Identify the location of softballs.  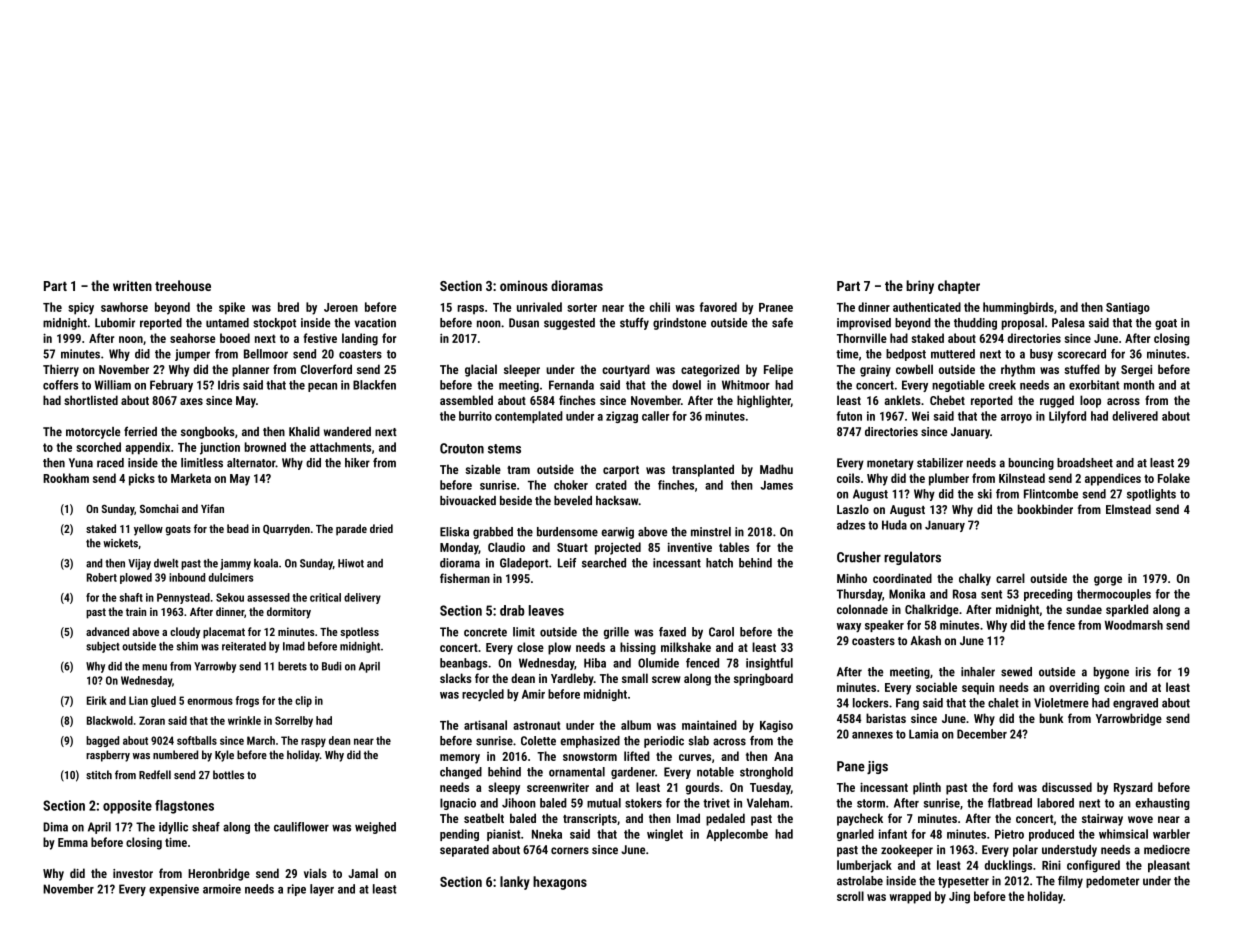
(197, 740).
